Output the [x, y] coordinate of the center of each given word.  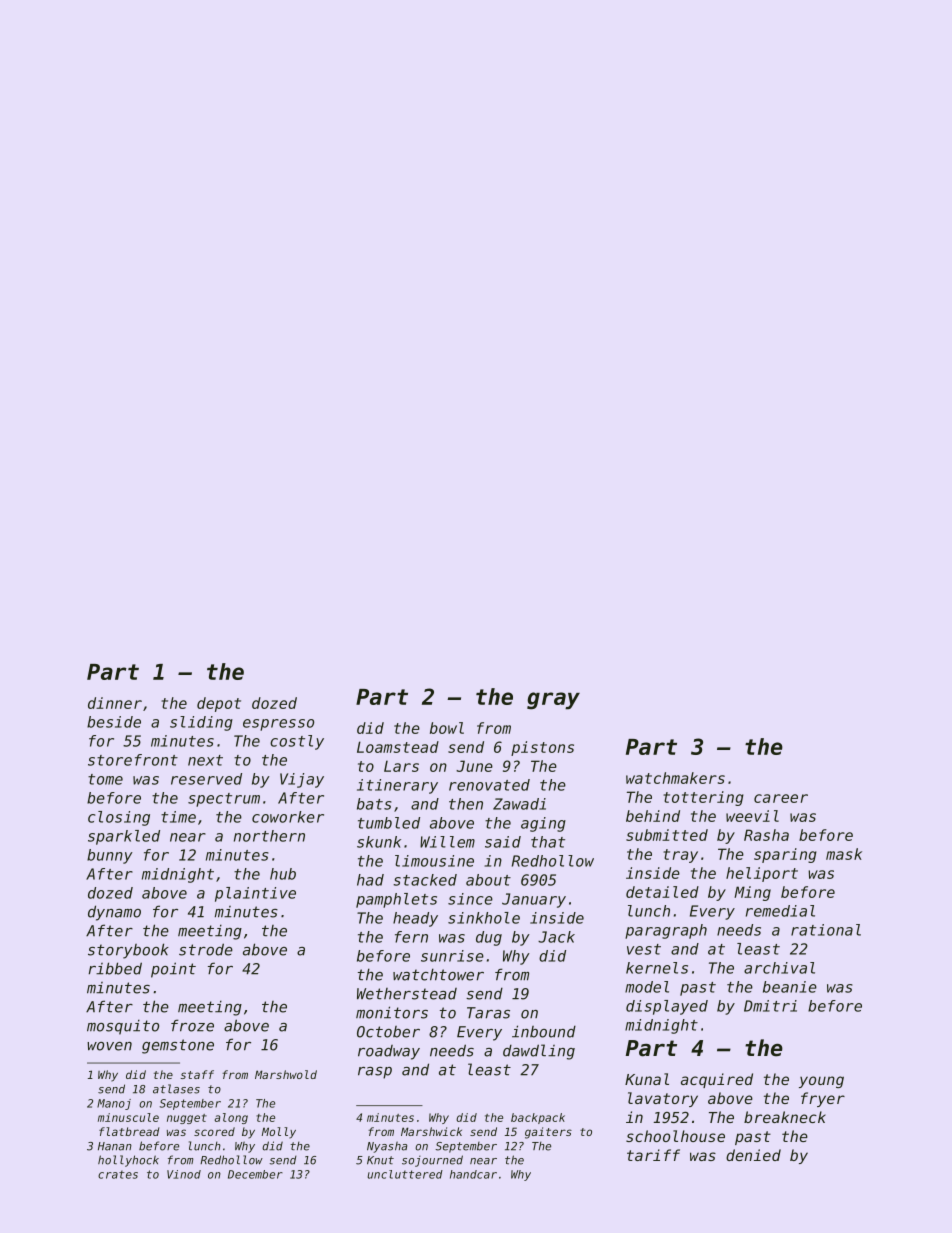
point [173, 970]
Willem [447, 842]
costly [297, 742]
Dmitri [770, 1006]
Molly [279, 1133]
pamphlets [396, 900]
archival [779, 968]
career [781, 798]
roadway [389, 1052]
